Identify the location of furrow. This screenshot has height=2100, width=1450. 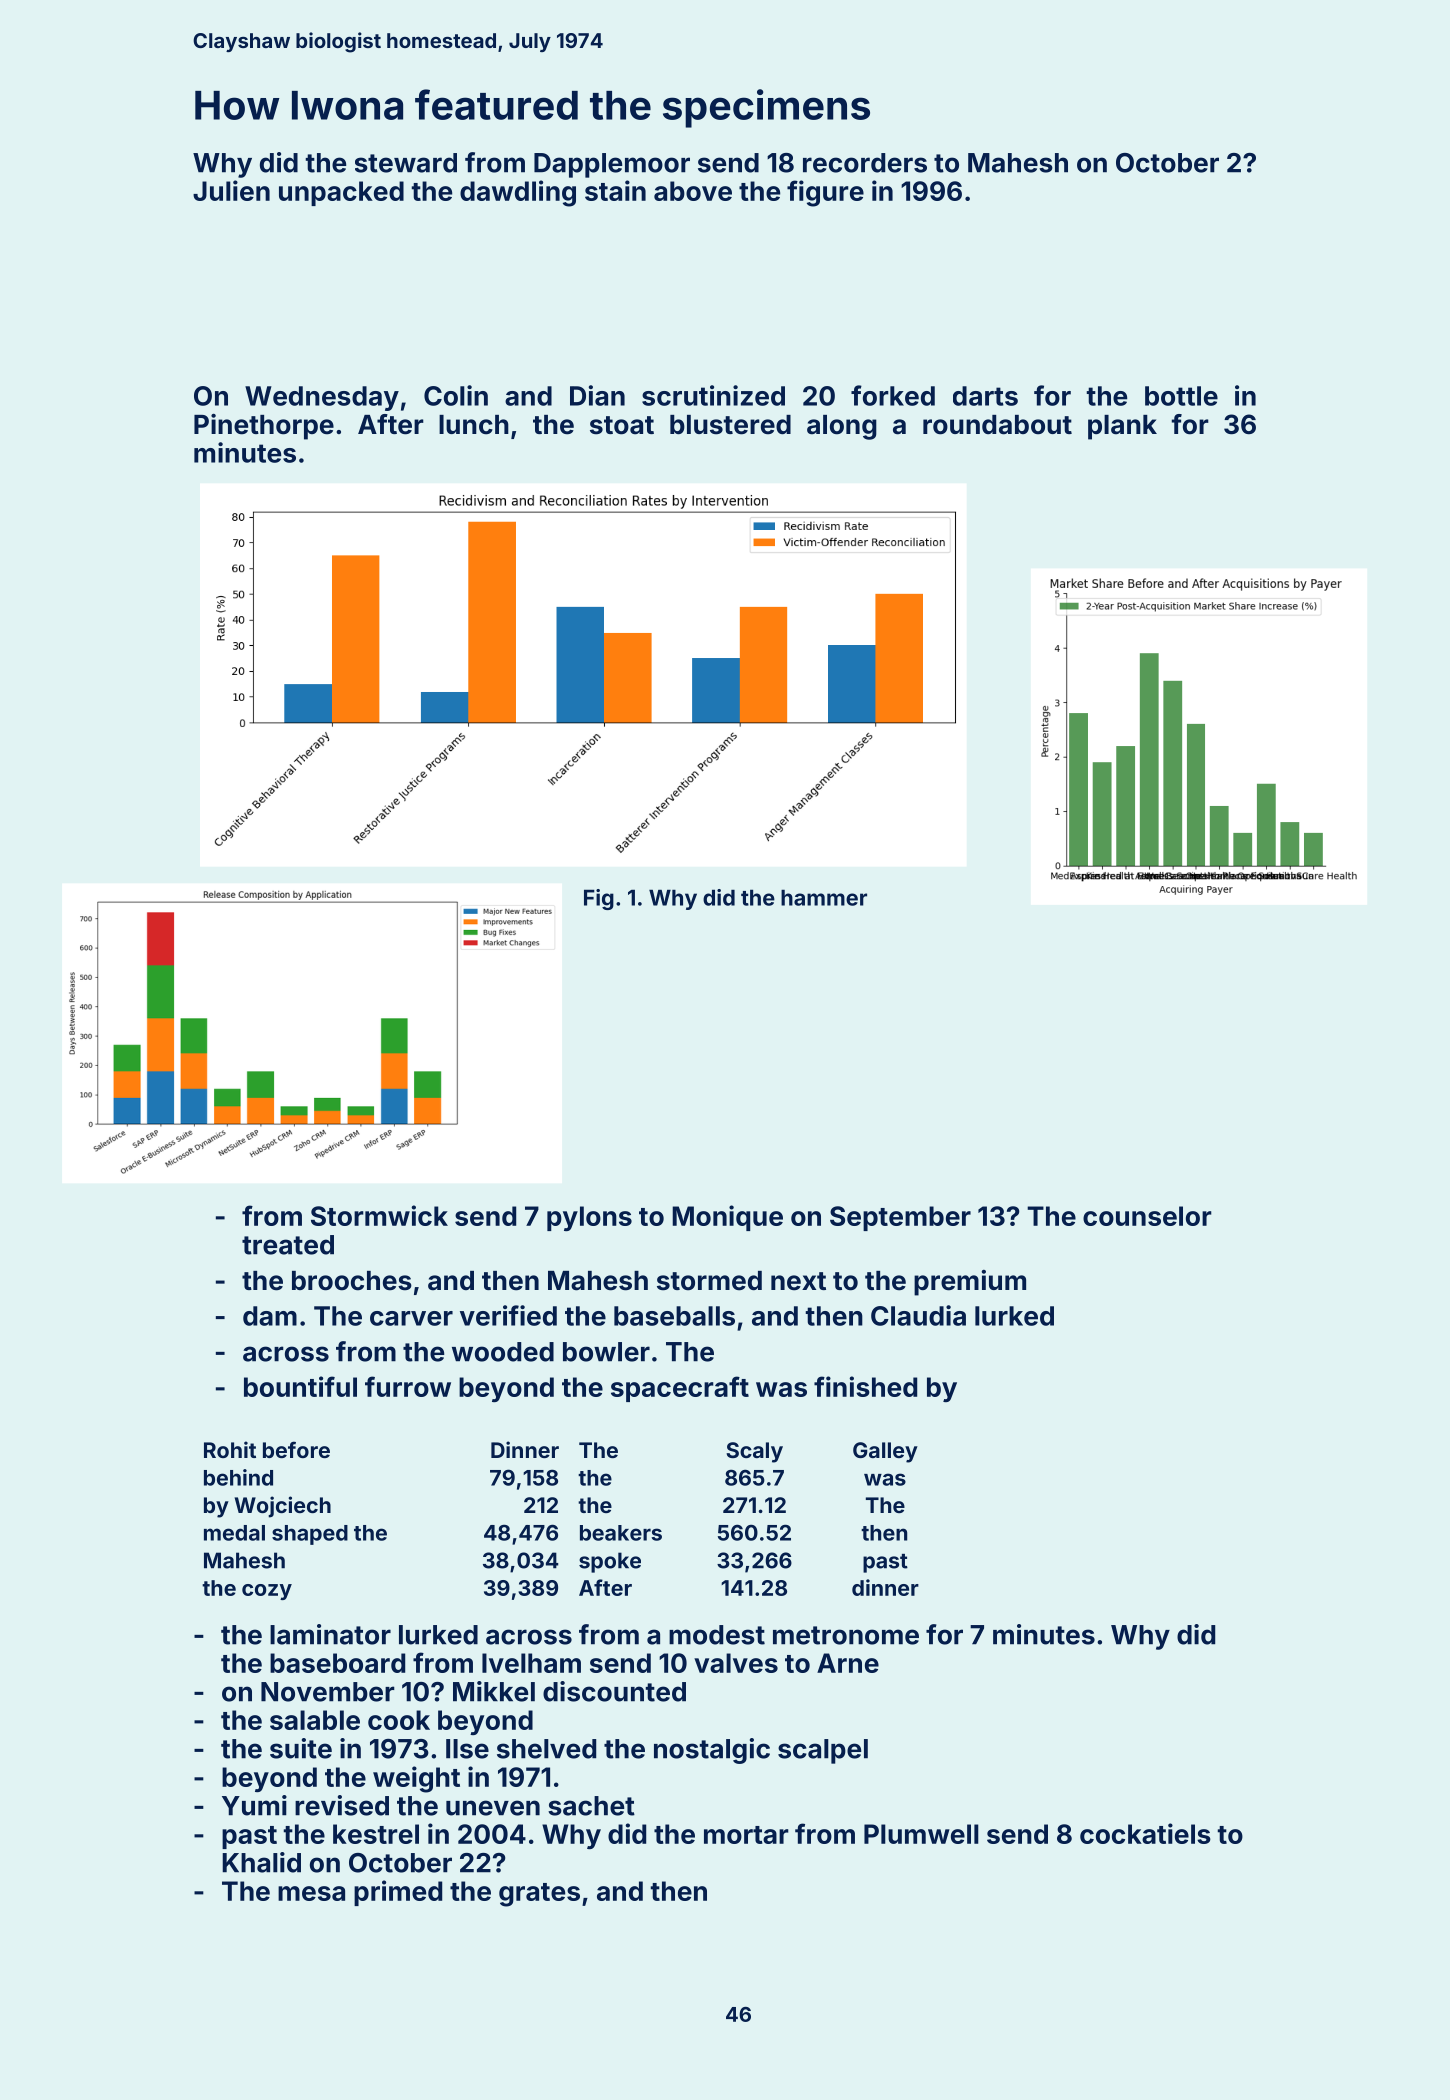
(408, 1386).
